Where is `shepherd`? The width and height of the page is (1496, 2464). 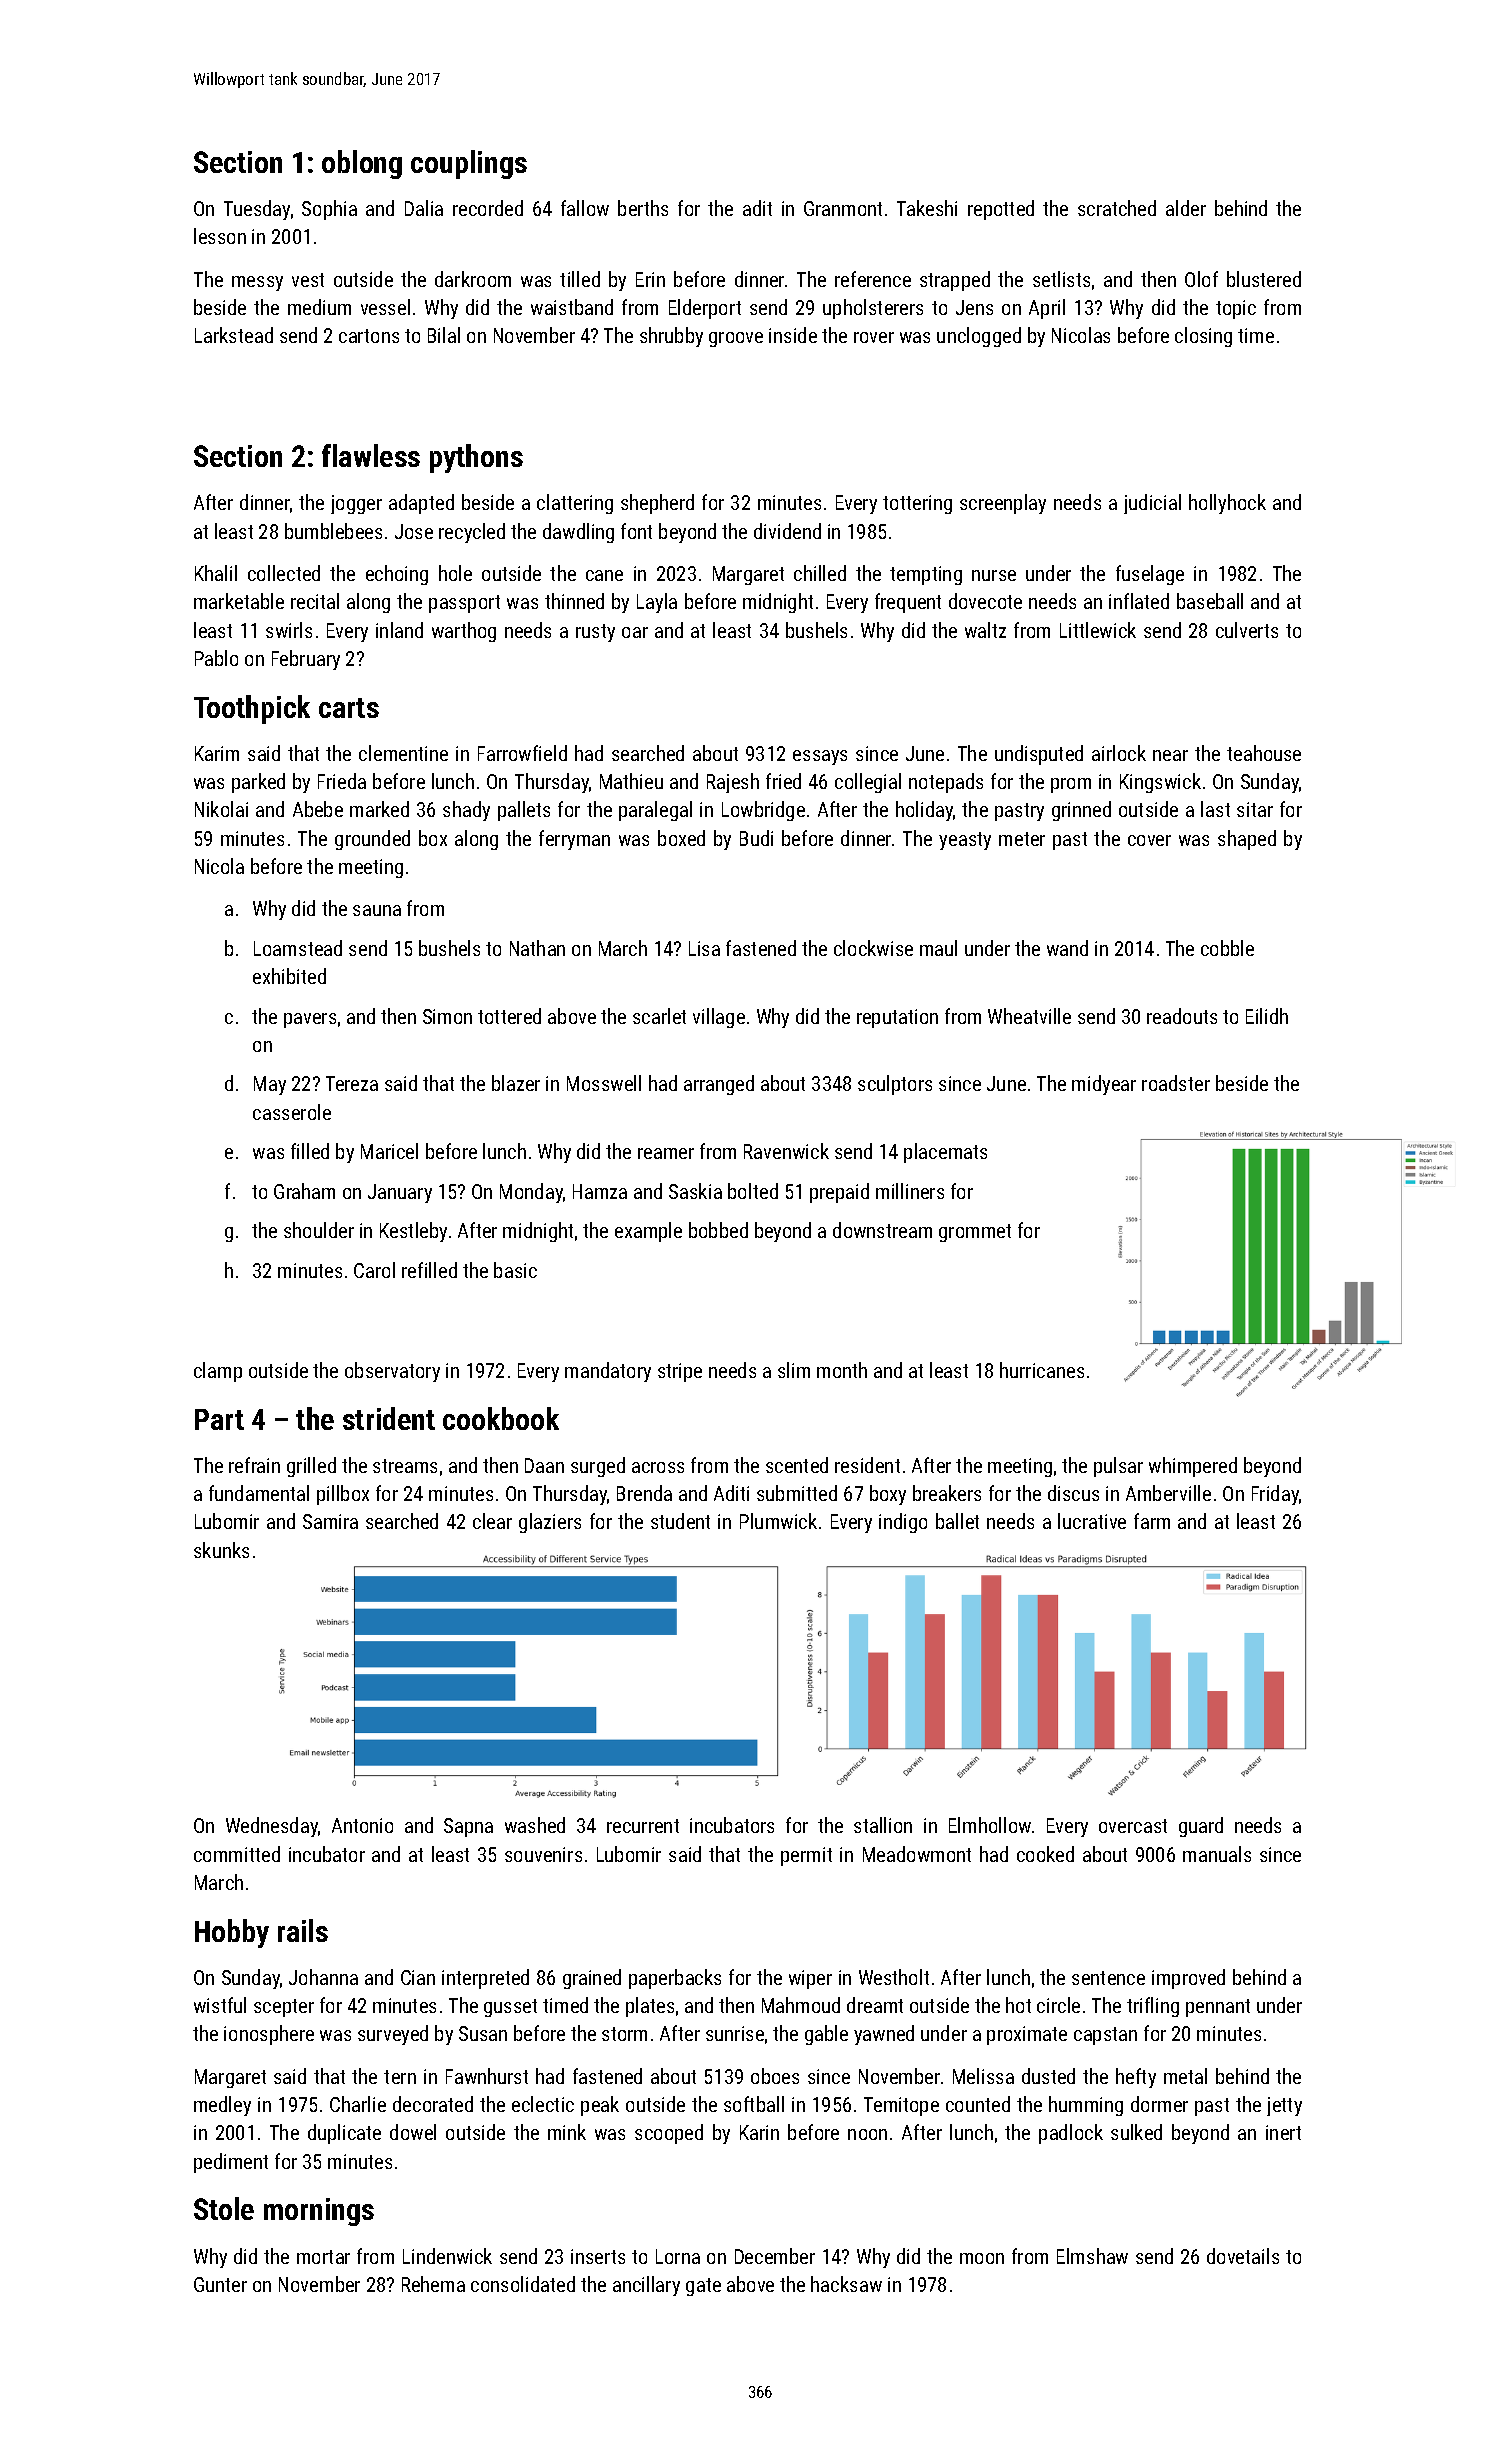 shepherd is located at coordinates (657, 504).
